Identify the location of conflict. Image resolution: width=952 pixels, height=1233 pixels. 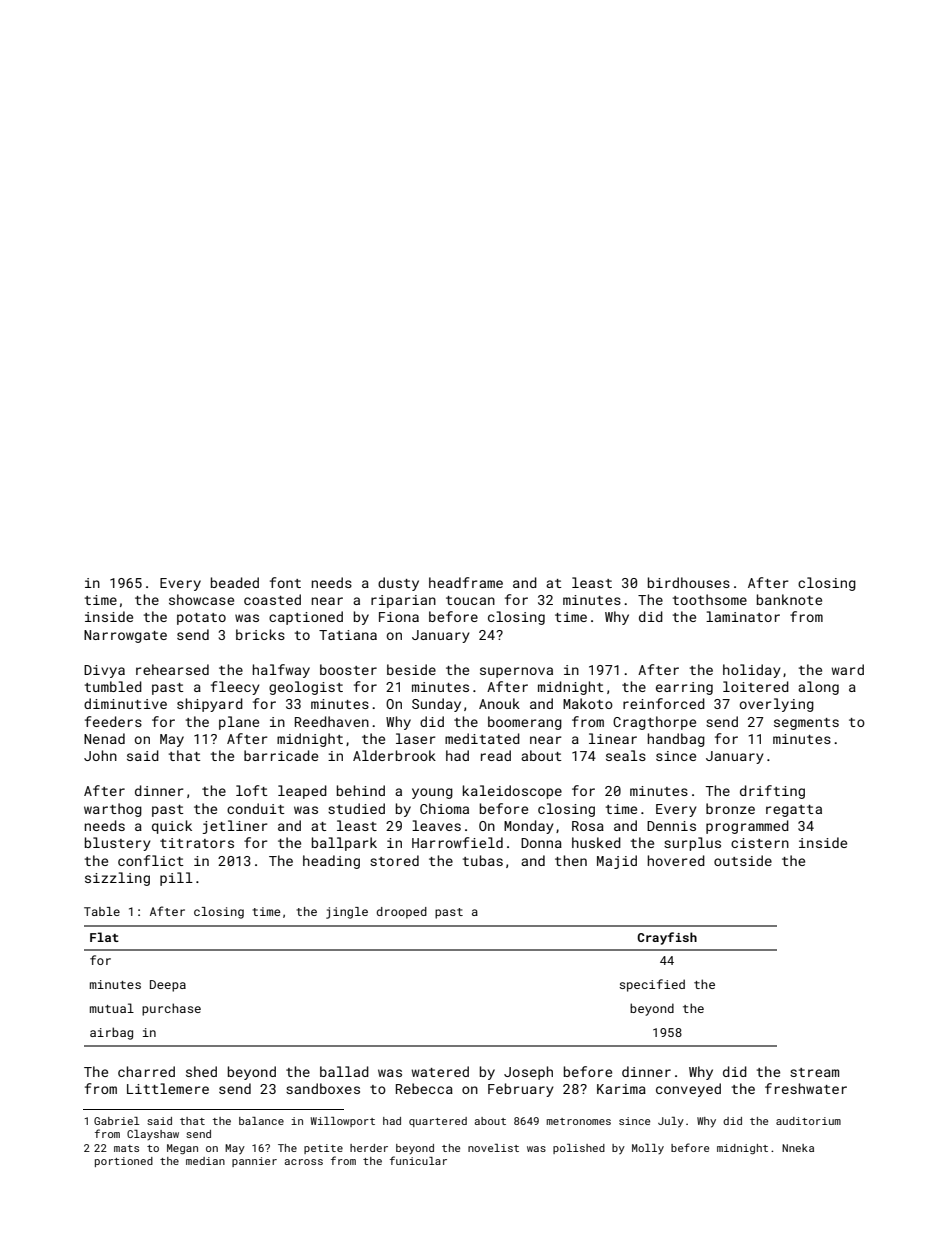
(151, 860).
